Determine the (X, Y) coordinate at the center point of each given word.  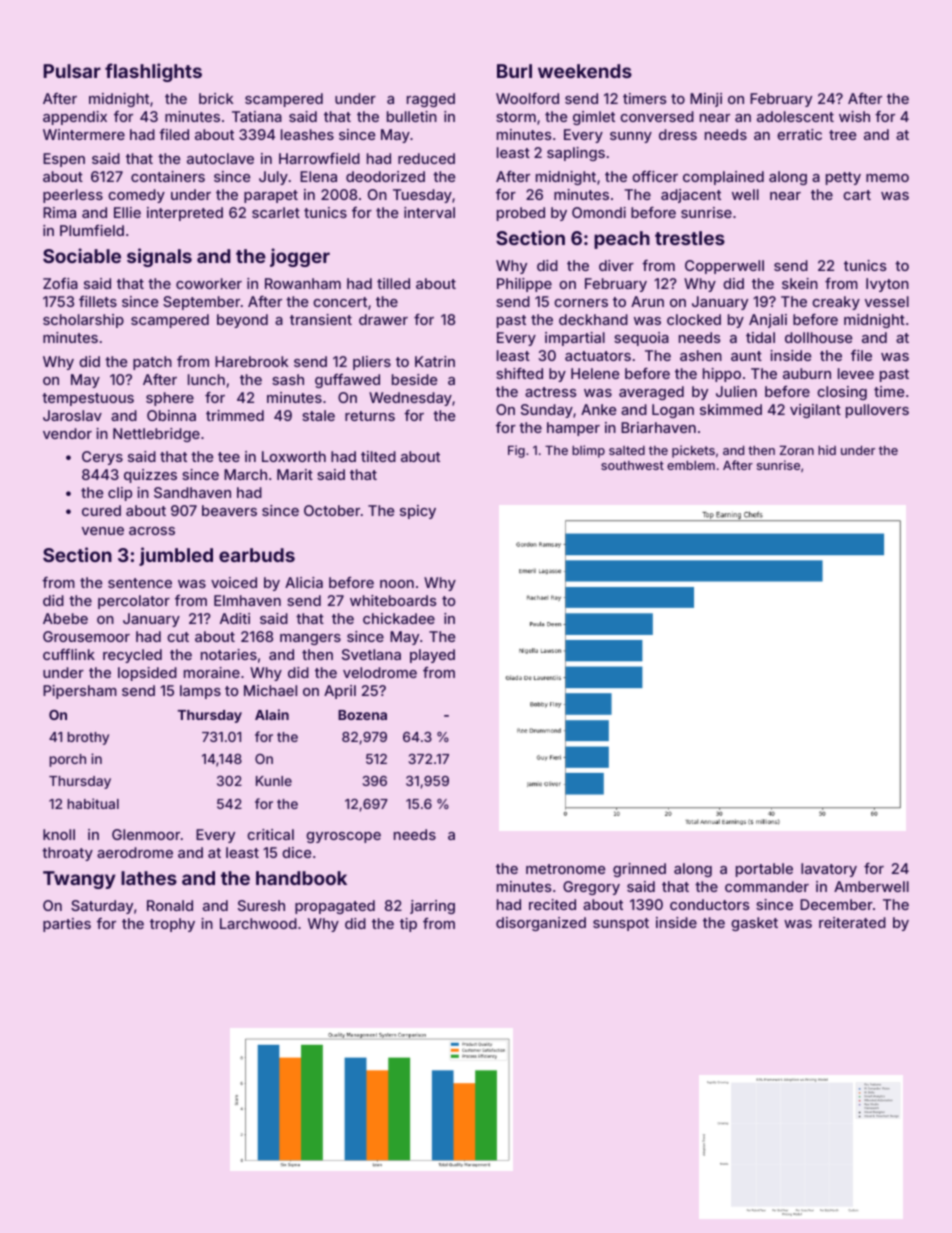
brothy (88, 738)
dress (678, 134)
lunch (206, 379)
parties (67, 925)
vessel (887, 301)
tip (408, 925)
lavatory (829, 870)
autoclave (220, 158)
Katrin (435, 361)
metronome (565, 869)
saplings (576, 154)
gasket (754, 924)
